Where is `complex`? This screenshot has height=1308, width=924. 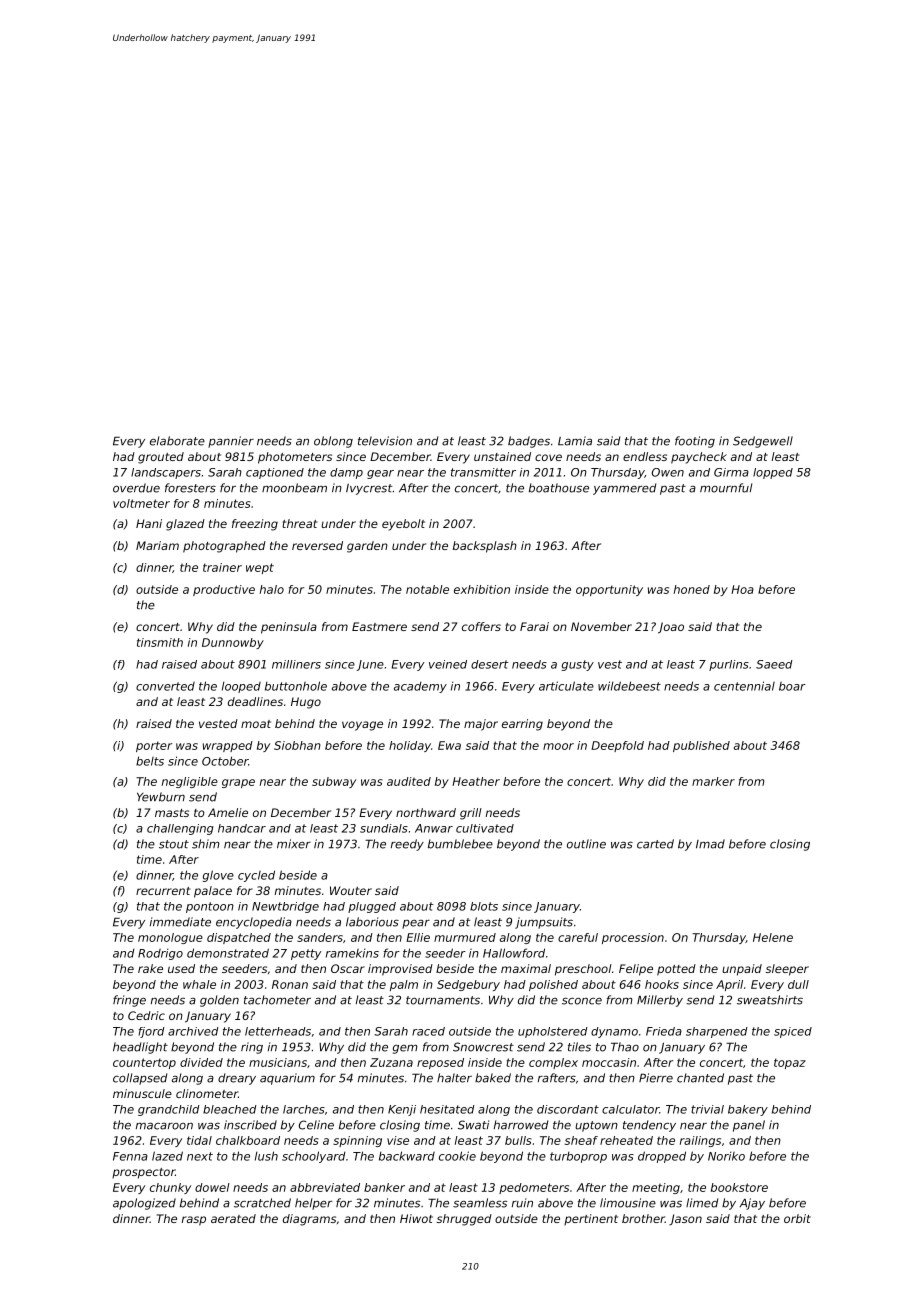 complex is located at coordinates (553, 1063).
